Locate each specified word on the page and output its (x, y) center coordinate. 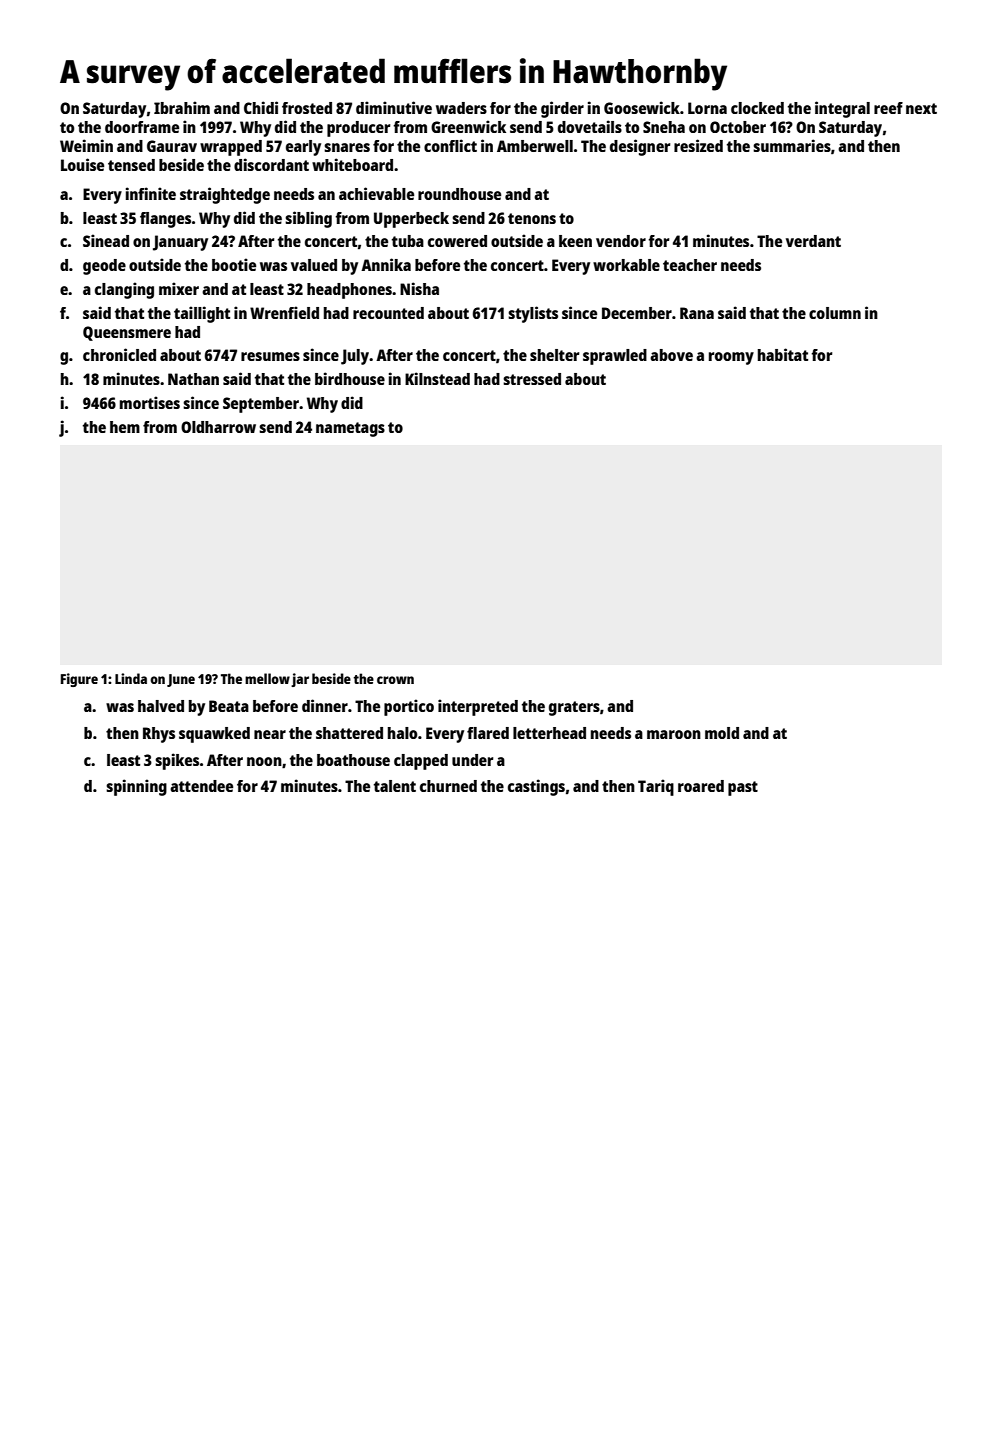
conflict (450, 145)
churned (448, 786)
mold (722, 733)
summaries (792, 145)
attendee (201, 786)
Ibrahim (182, 107)
